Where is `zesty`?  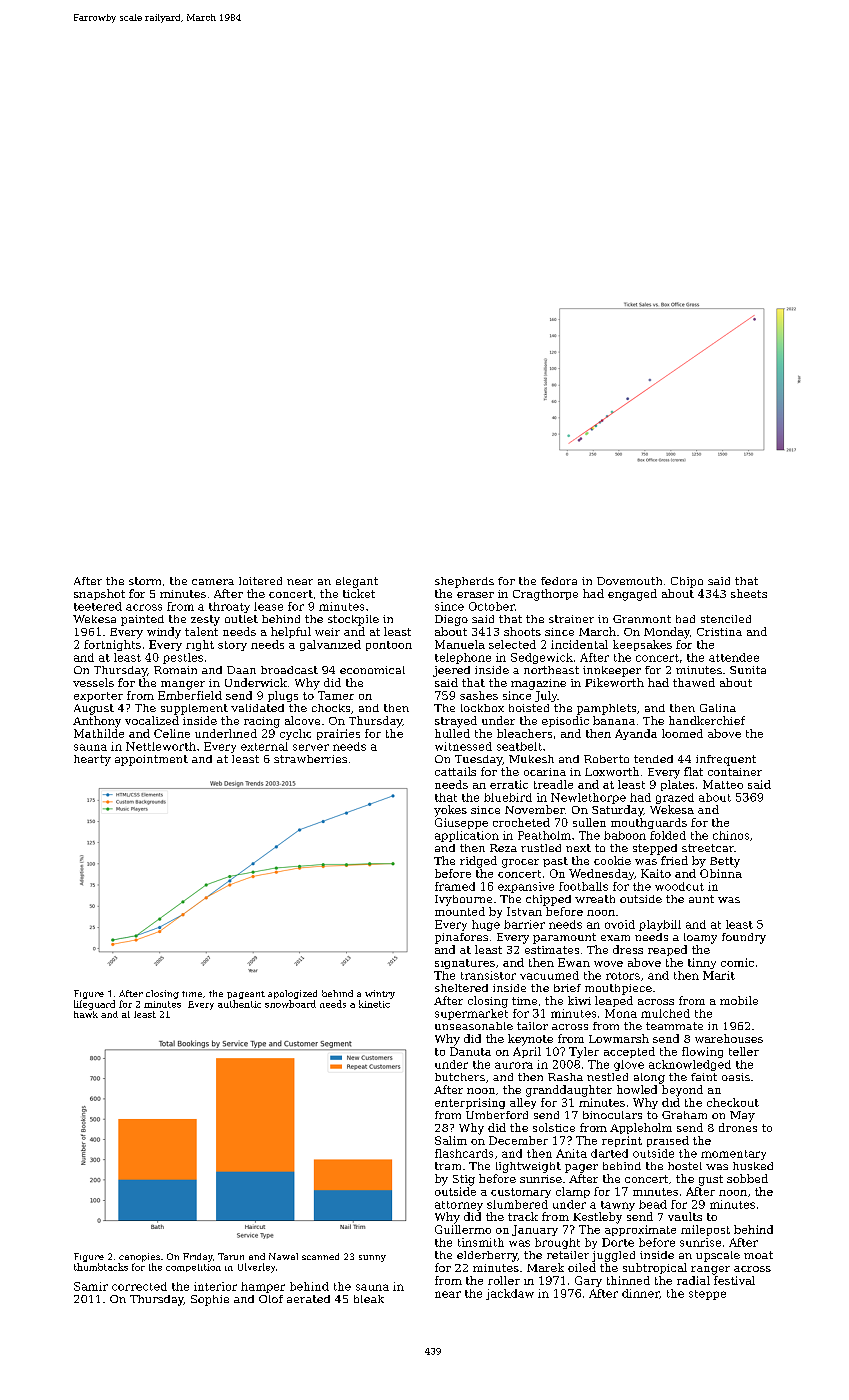
zesty is located at coordinates (205, 620).
